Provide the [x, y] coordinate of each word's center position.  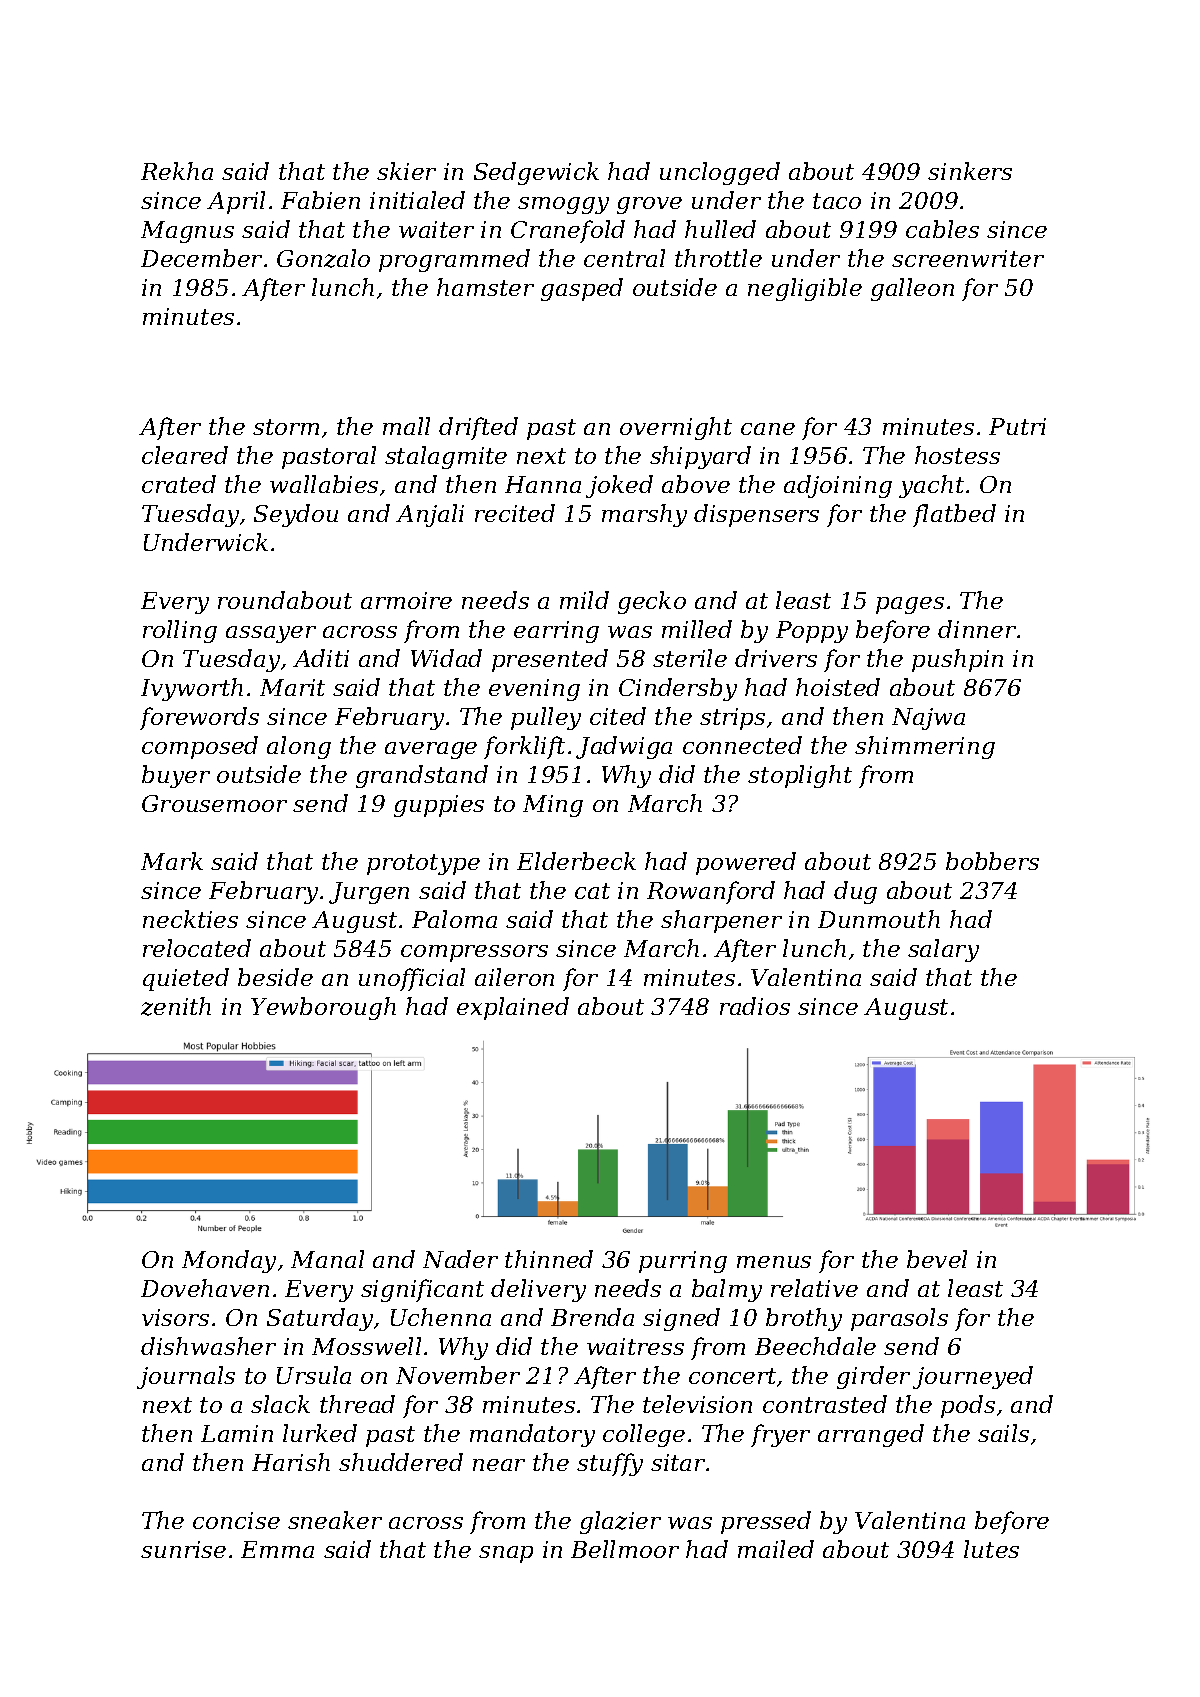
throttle [718, 258]
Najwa [928, 719]
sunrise [183, 1549]
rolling [180, 631]
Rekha [177, 171]
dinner [977, 629]
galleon [912, 289]
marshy [644, 515]
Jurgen [369, 893]
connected [742, 745]
